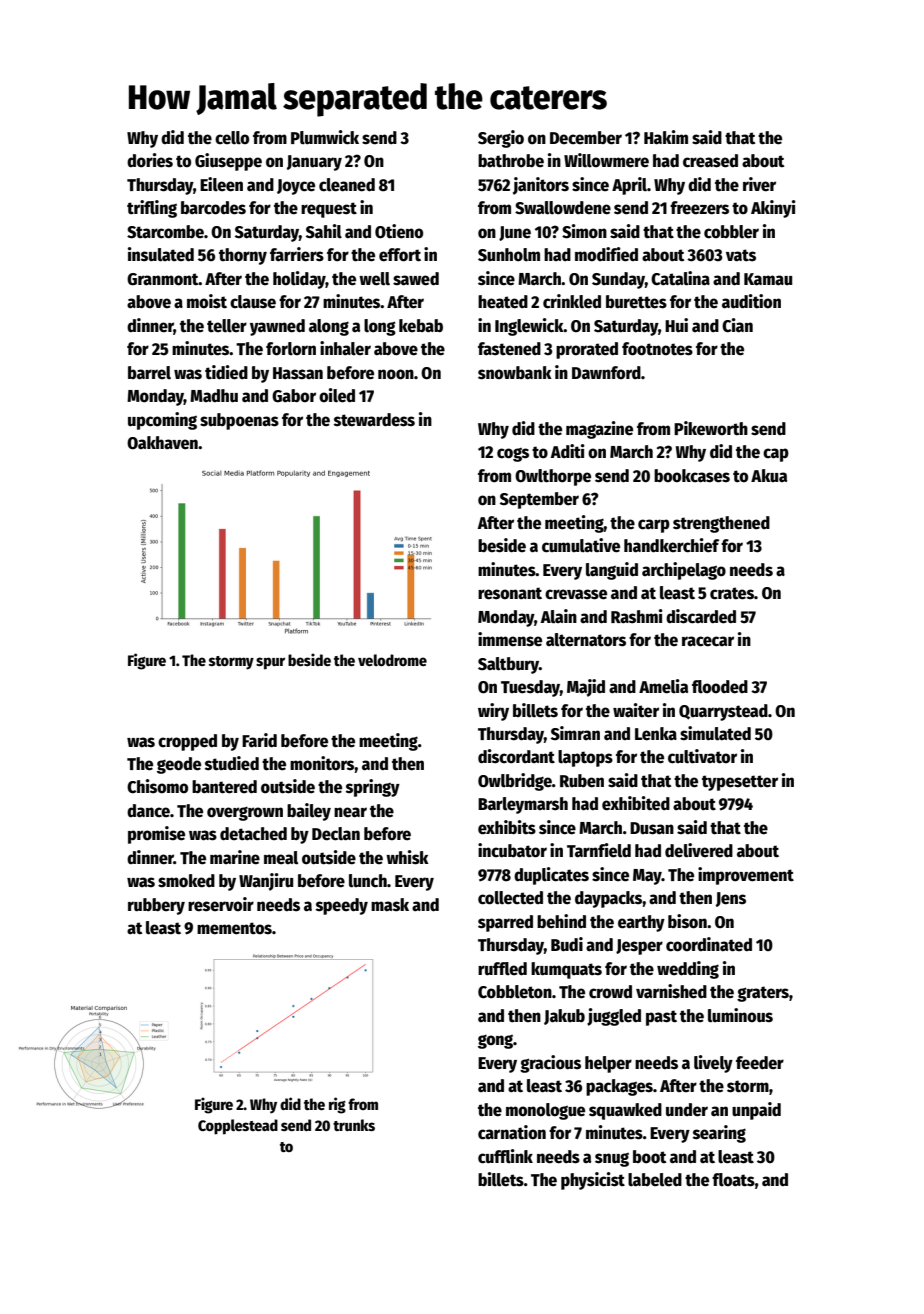  What do you see at coordinates (768, 279) in the screenshot?
I see `Kamau` at bounding box center [768, 279].
